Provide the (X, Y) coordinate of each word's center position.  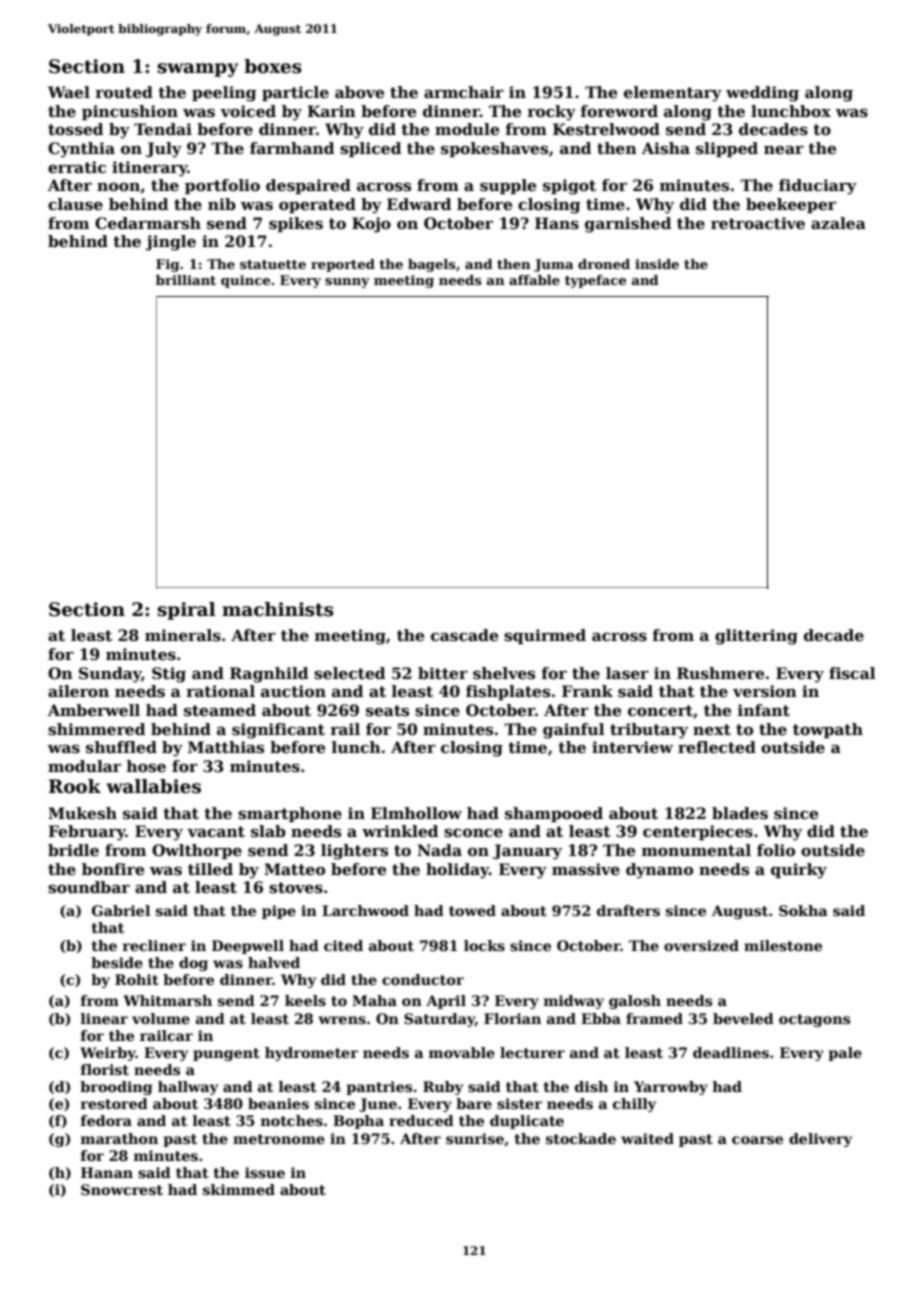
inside (657, 264)
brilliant (186, 280)
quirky (799, 871)
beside (117, 962)
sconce (473, 833)
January (527, 852)
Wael (69, 92)
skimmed (239, 1189)
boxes (273, 66)
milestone (783, 945)
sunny (347, 283)
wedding (762, 94)
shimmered (96, 729)
